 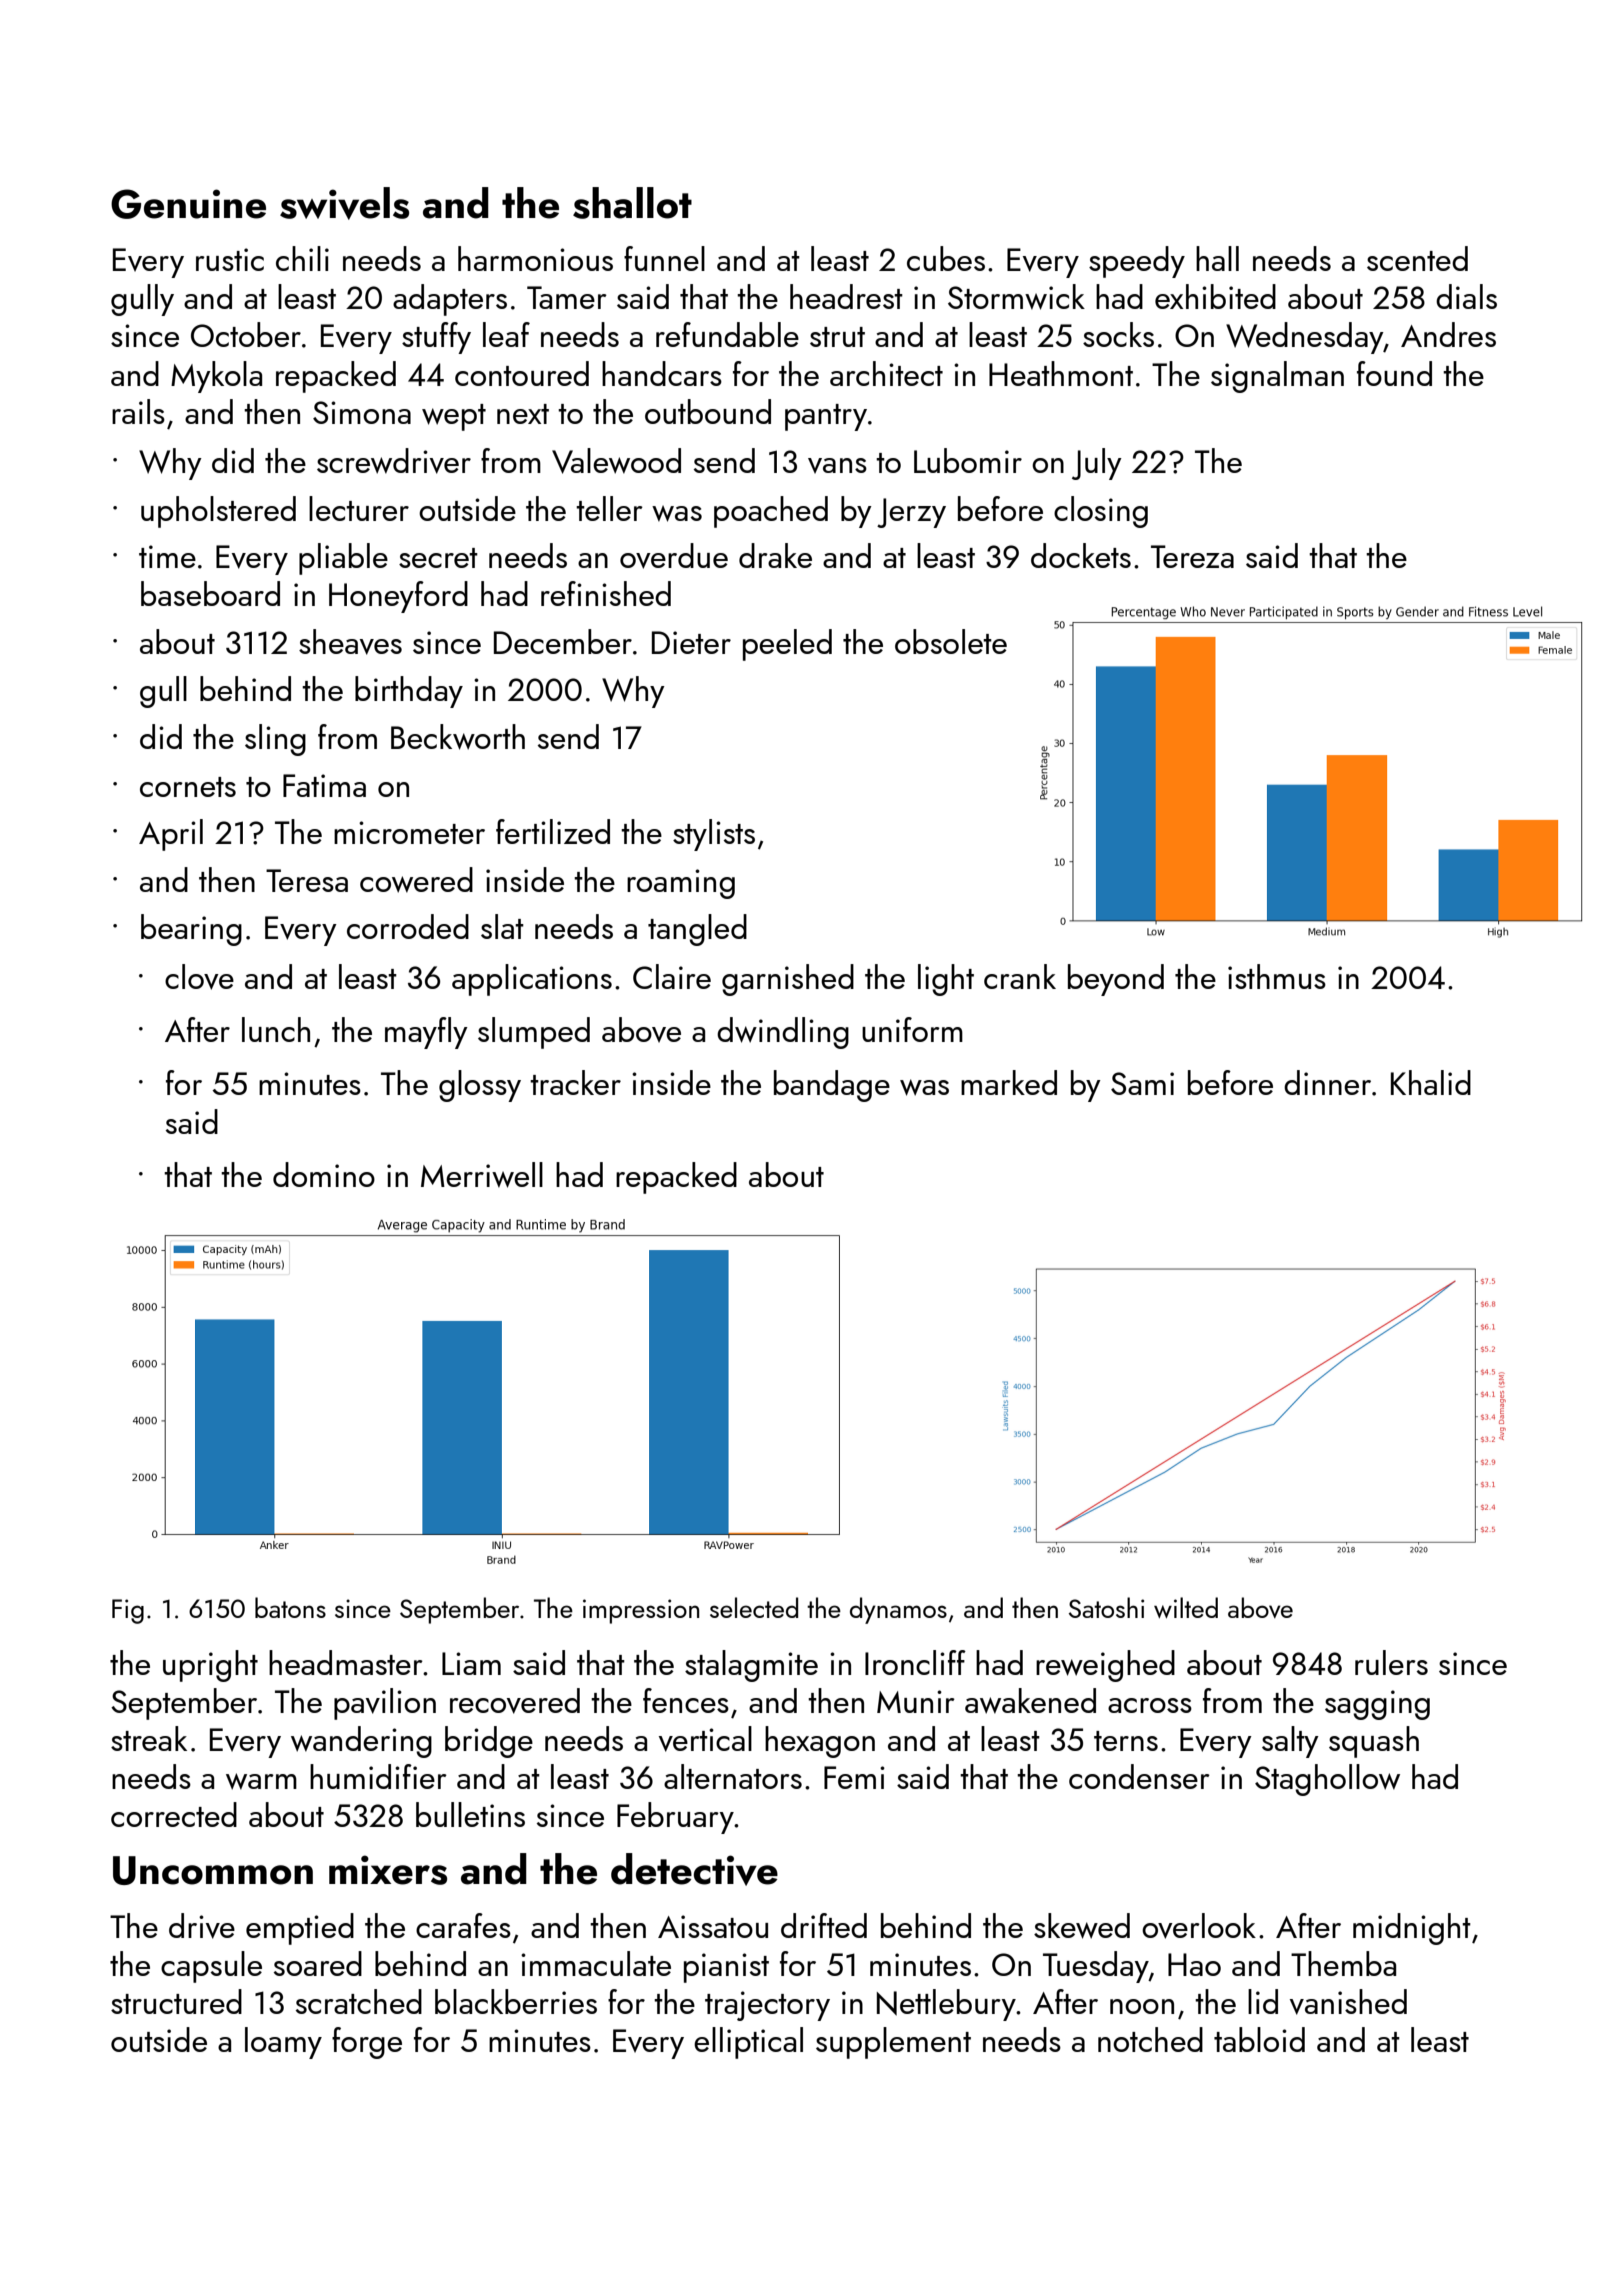 I want to click on refinished, so click(x=606, y=593).
